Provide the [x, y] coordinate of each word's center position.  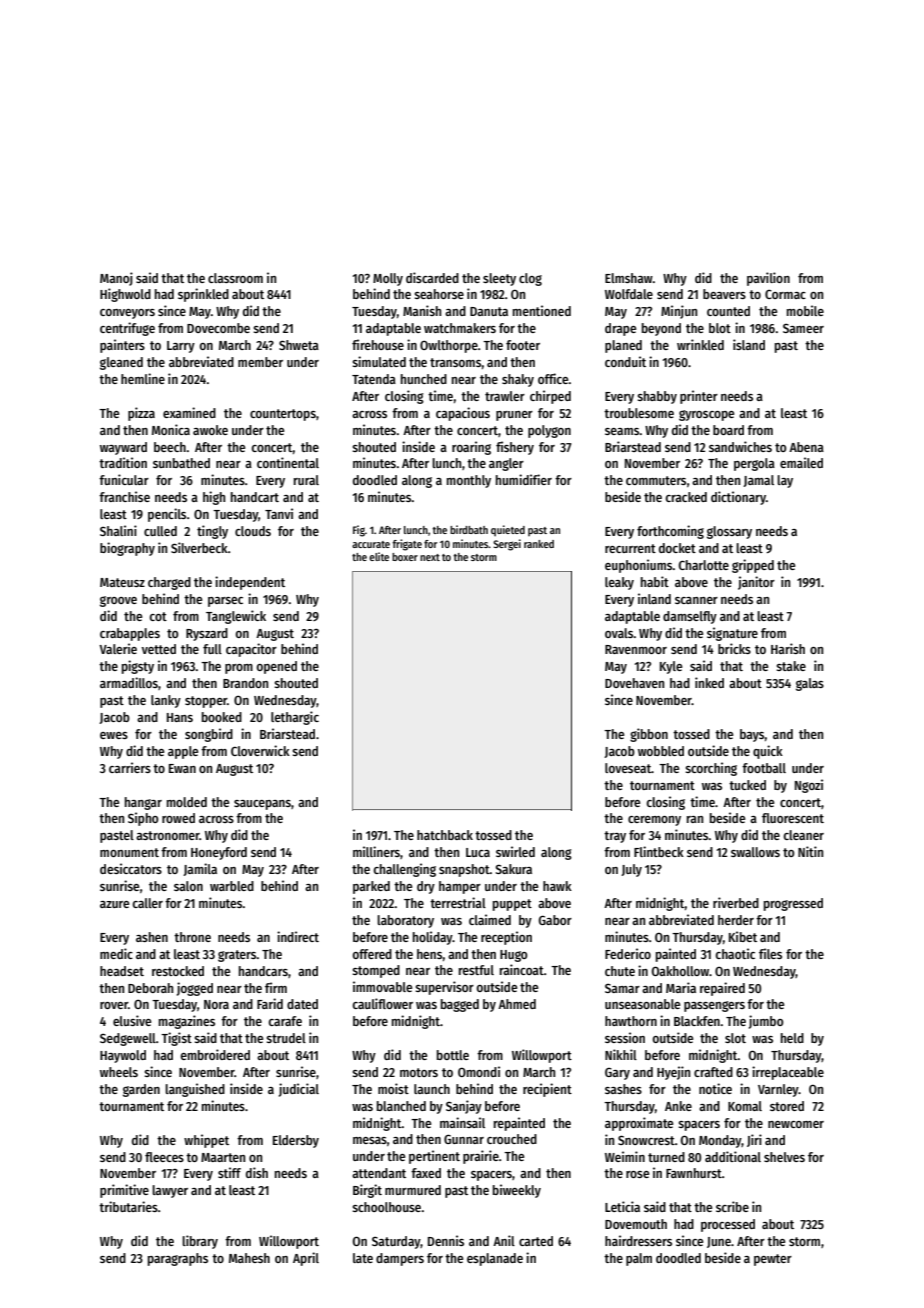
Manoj [116, 279]
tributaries [128, 1206]
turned [666, 1157]
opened [276, 667]
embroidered [215, 1054]
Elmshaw [629, 278]
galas [810, 684]
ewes [114, 735]
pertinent [434, 1157]
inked [709, 682]
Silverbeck [199, 547]
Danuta [489, 311]
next [430, 557]
